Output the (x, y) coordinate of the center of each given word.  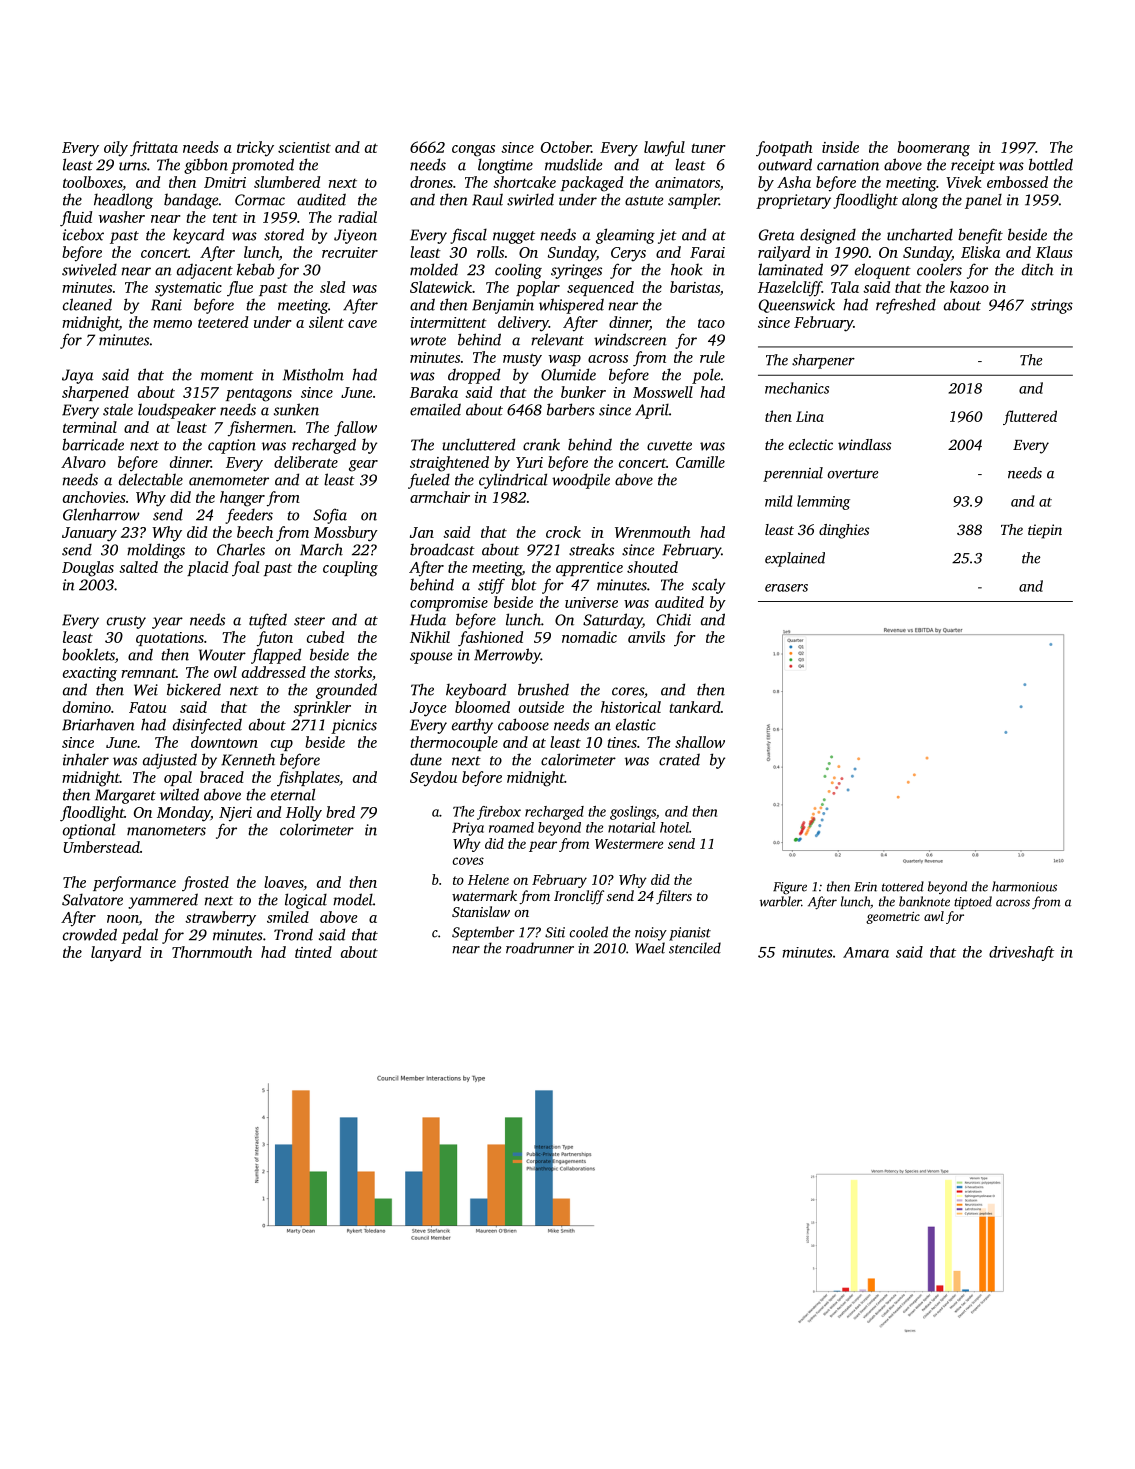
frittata (154, 149)
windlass (864, 444)
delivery (523, 324)
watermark (484, 895)
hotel (674, 827)
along (920, 201)
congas (473, 151)
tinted (313, 952)
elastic (636, 724)
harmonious (1024, 886)
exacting (90, 674)
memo (172, 324)
